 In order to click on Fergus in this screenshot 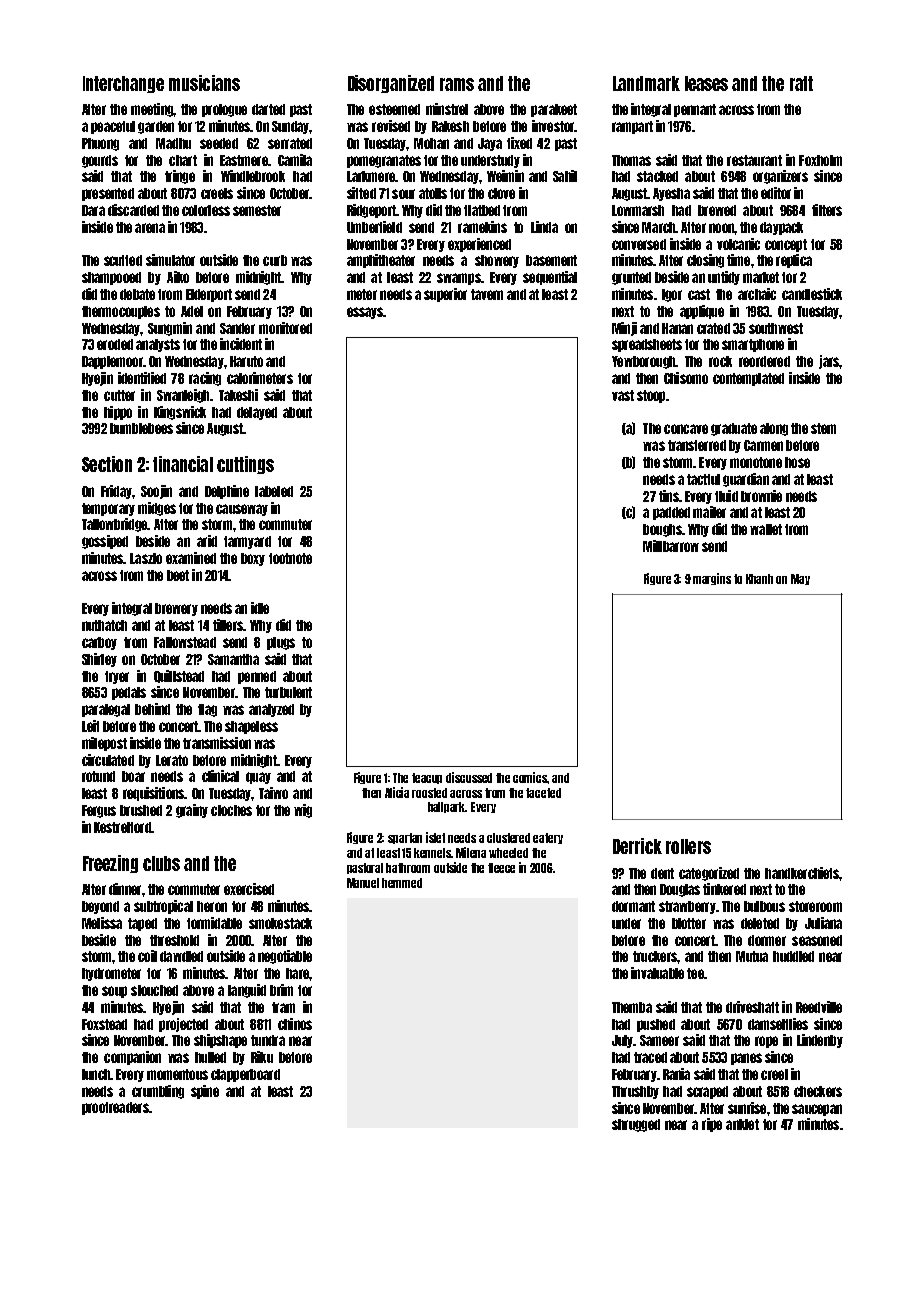, I will do `click(99, 811)`.
